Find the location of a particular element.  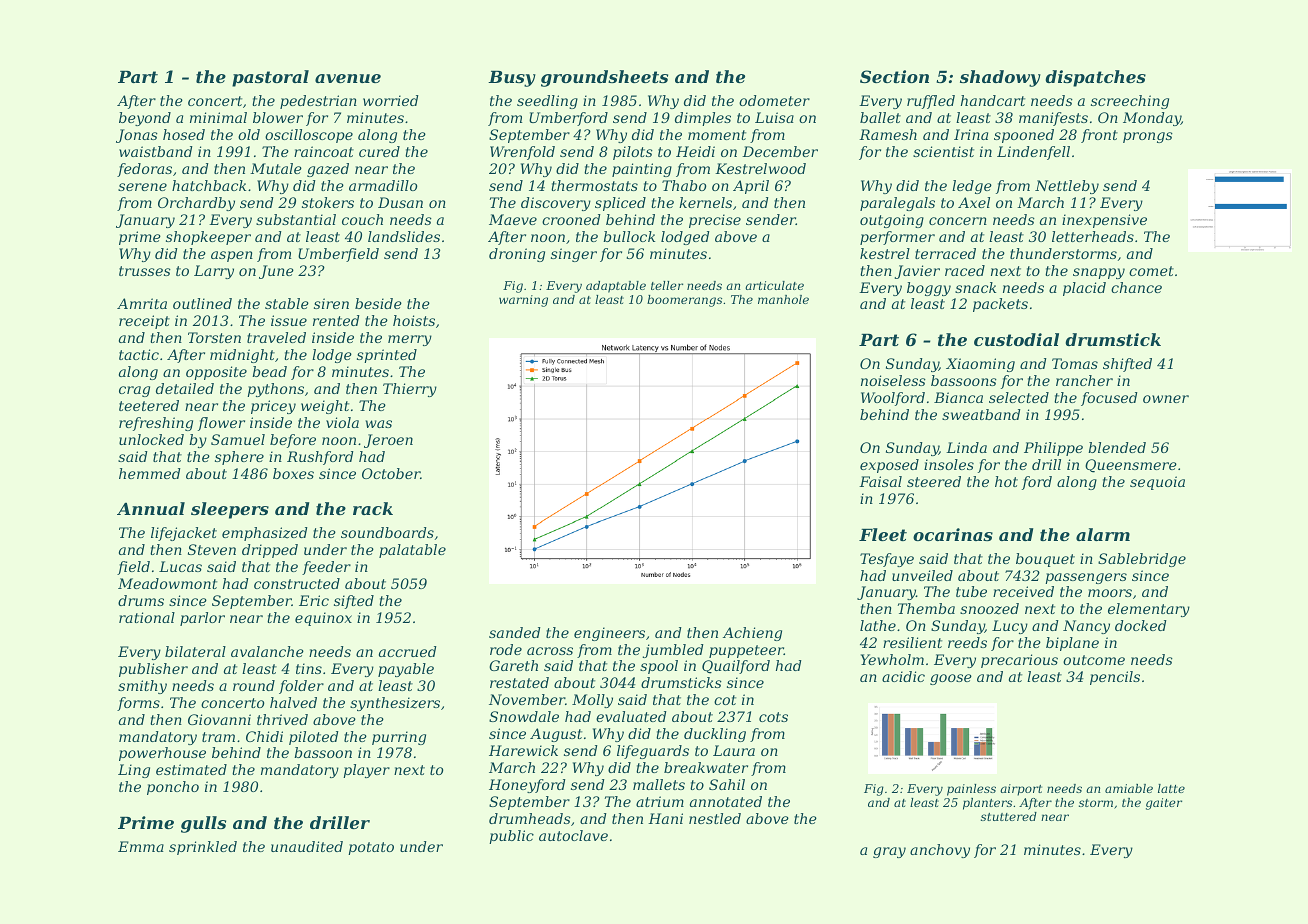

publisher is located at coordinates (153, 670).
